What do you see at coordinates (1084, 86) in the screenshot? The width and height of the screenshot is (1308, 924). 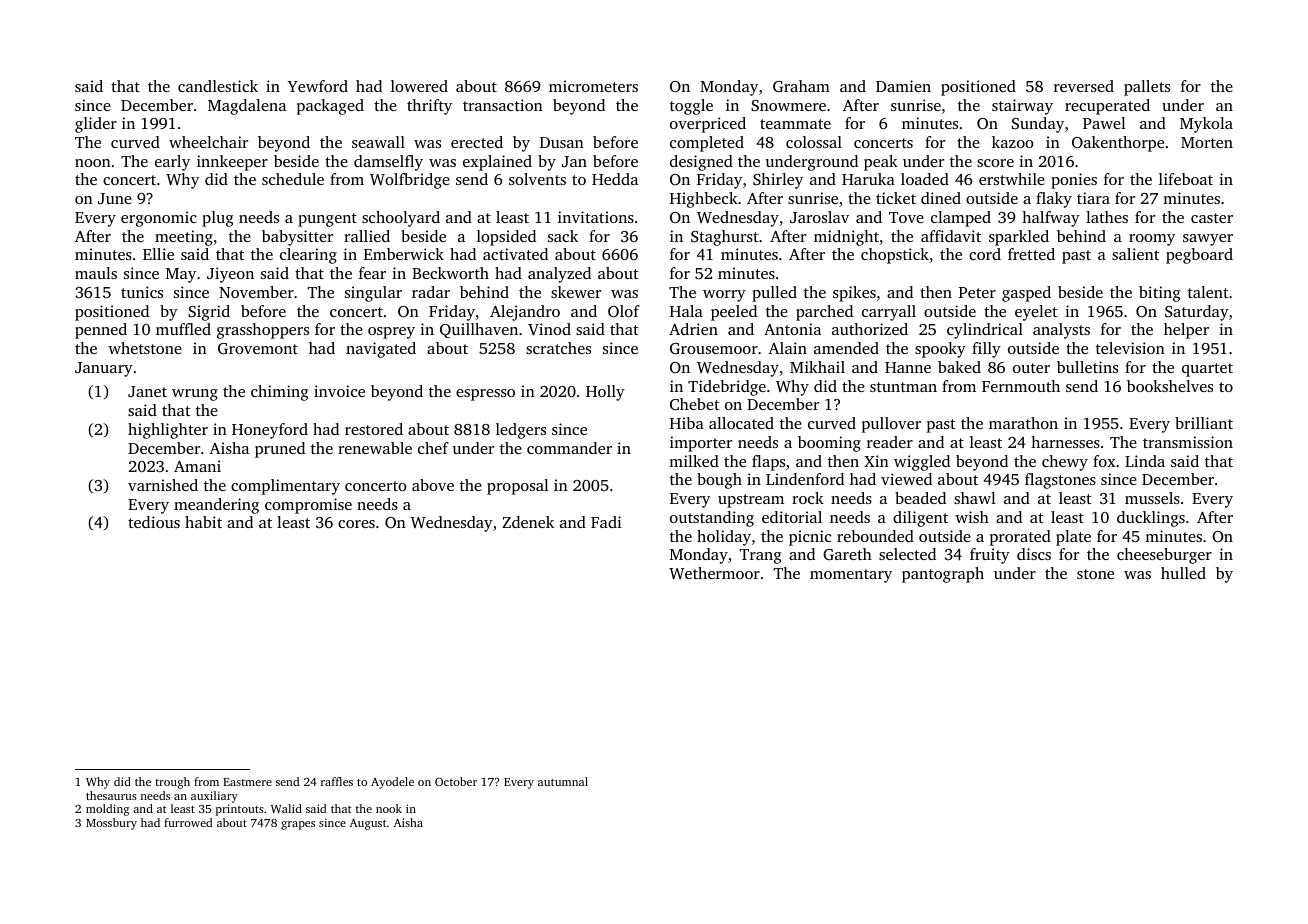 I see `reversed` at bounding box center [1084, 86].
